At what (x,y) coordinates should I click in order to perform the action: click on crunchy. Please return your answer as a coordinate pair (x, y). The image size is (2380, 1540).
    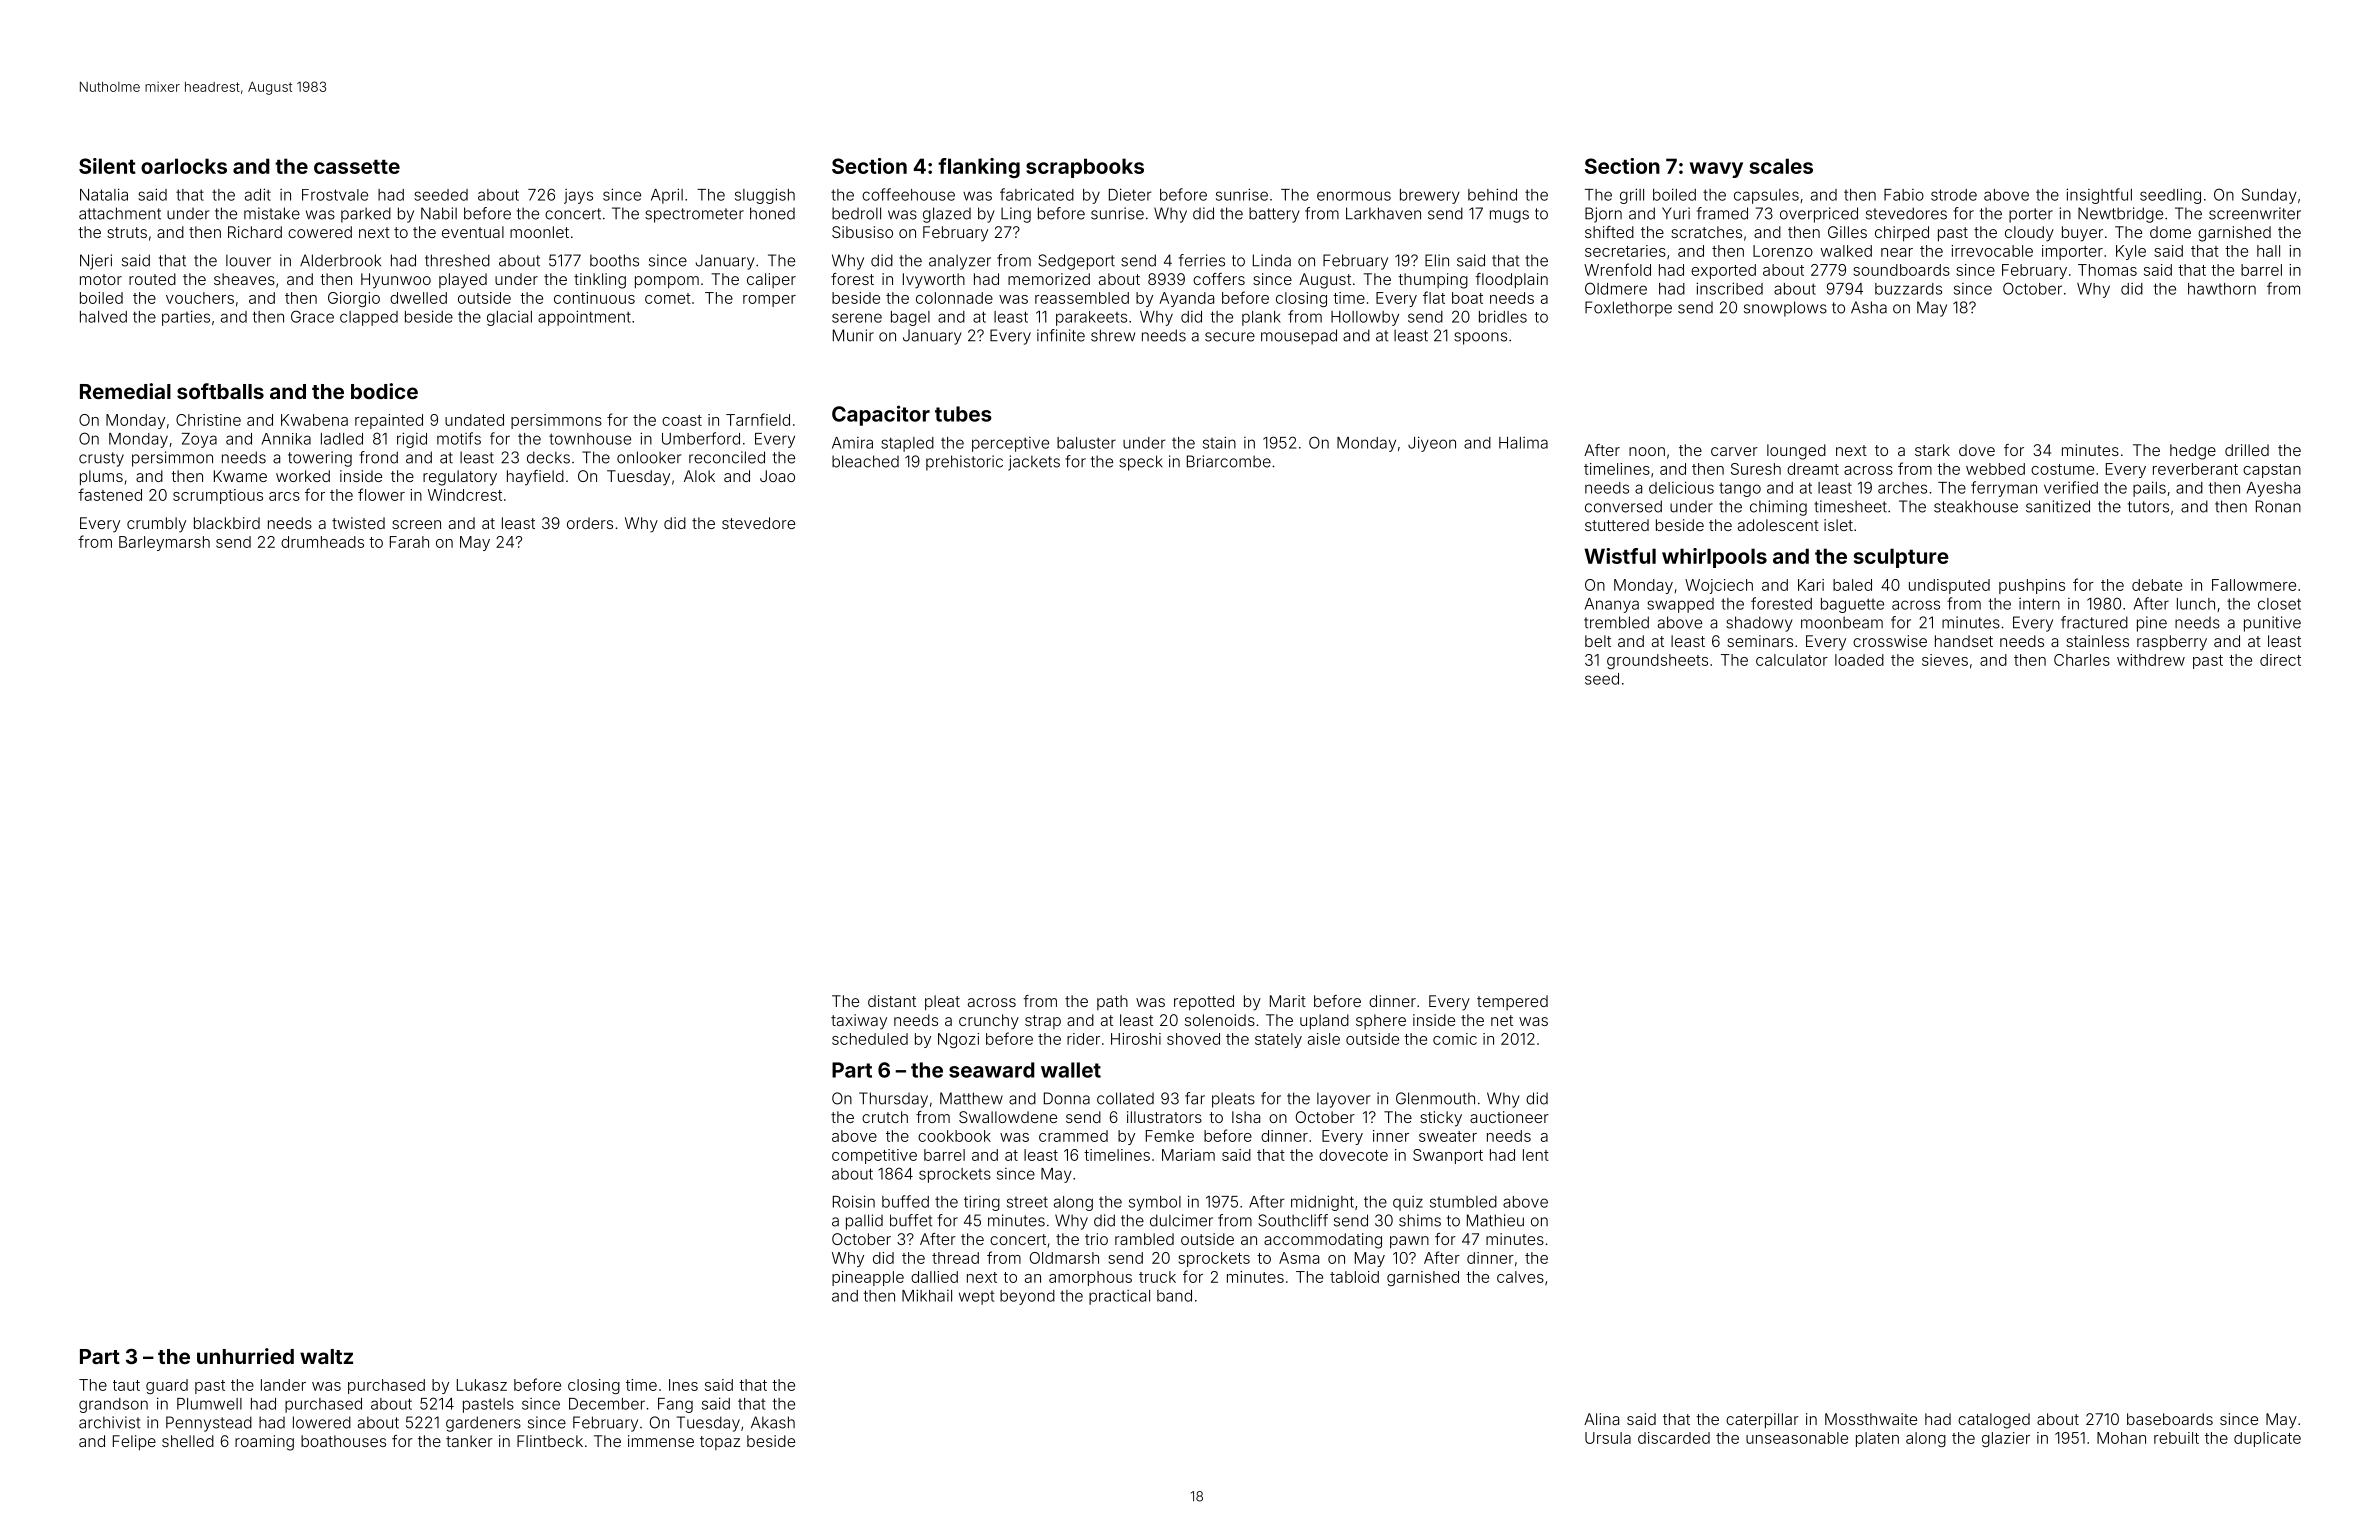
    Looking at the image, I should click on (989, 1022).
